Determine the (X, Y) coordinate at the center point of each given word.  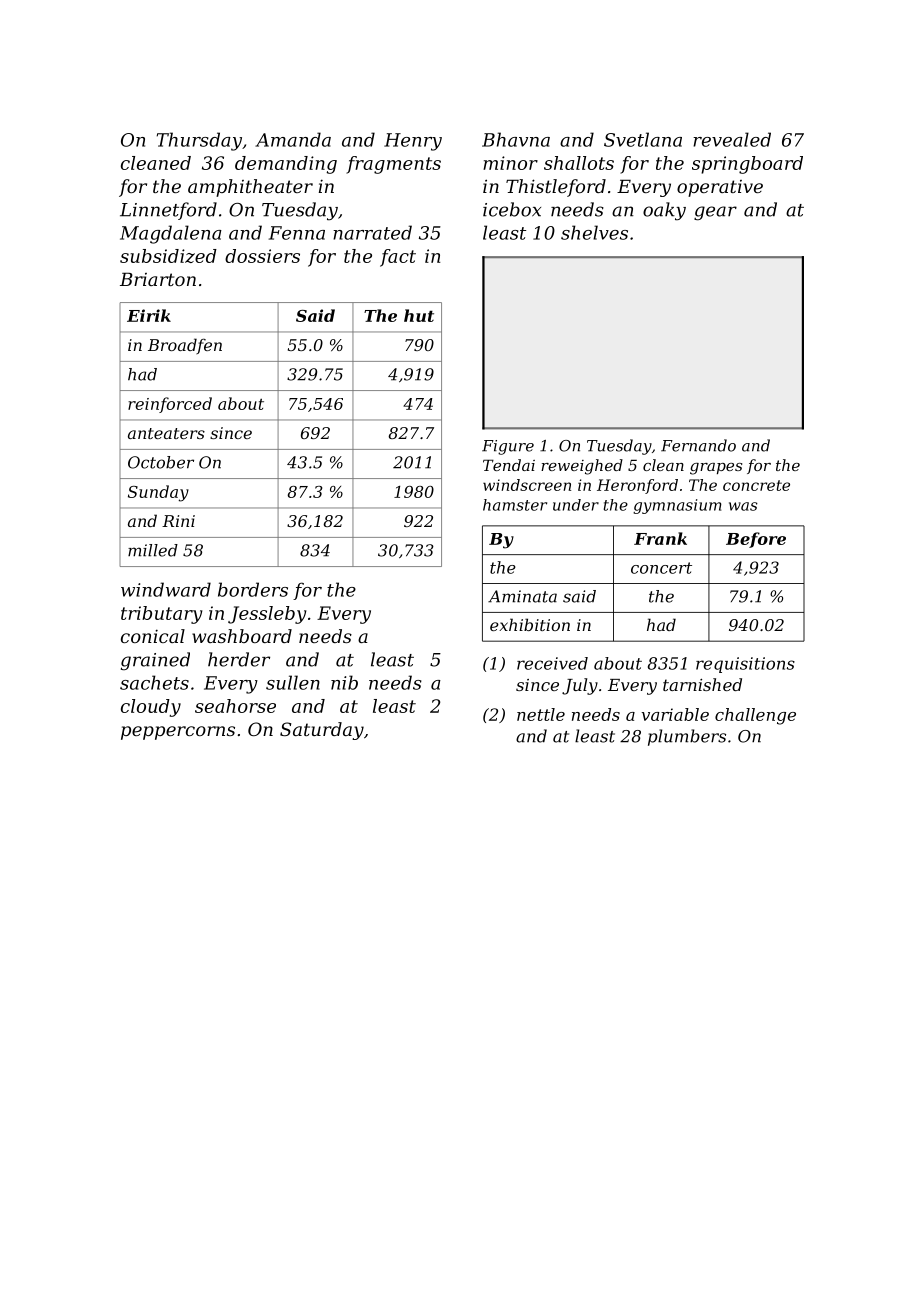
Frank (660, 538)
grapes (716, 469)
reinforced (170, 405)
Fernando (698, 445)
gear (715, 213)
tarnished (702, 684)
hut (419, 315)
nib (344, 682)
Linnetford (168, 211)
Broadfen (185, 346)
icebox (512, 209)
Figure (508, 447)
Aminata (522, 596)
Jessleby (267, 615)
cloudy (151, 708)
